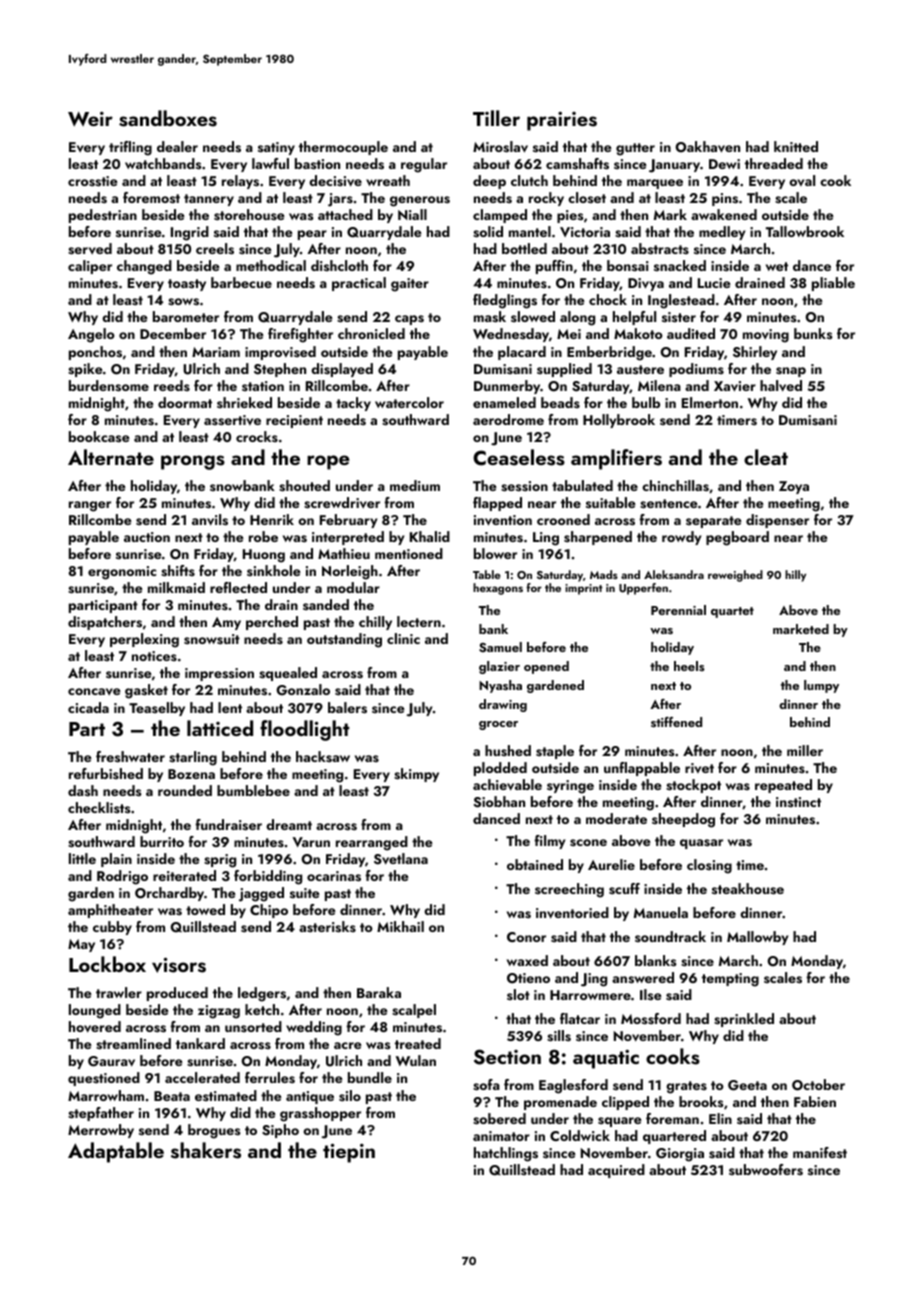 The width and height of the image is (924, 1308). I want to click on produced, so click(177, 994).
